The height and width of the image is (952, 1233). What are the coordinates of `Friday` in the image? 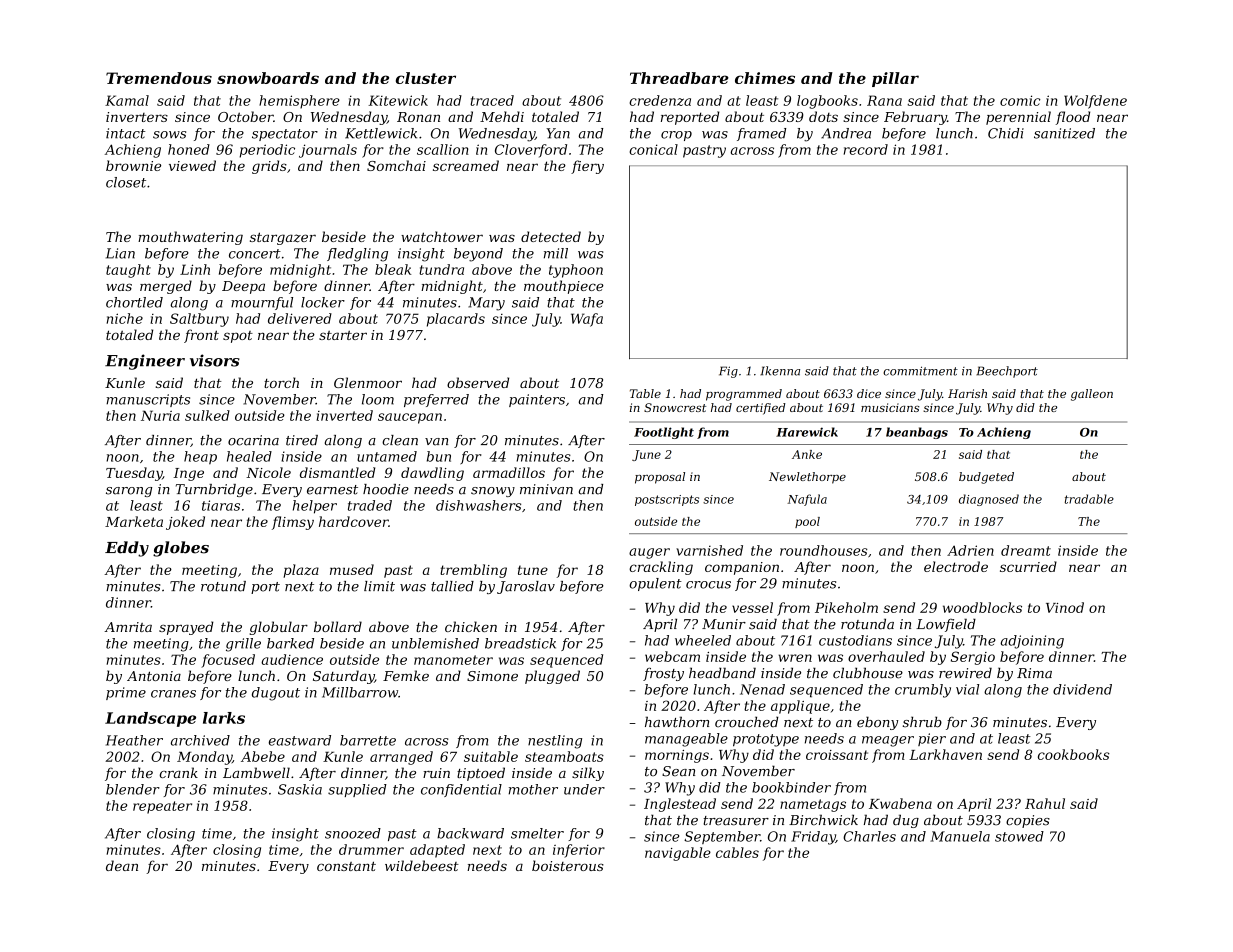 It's located at (813, 838).
